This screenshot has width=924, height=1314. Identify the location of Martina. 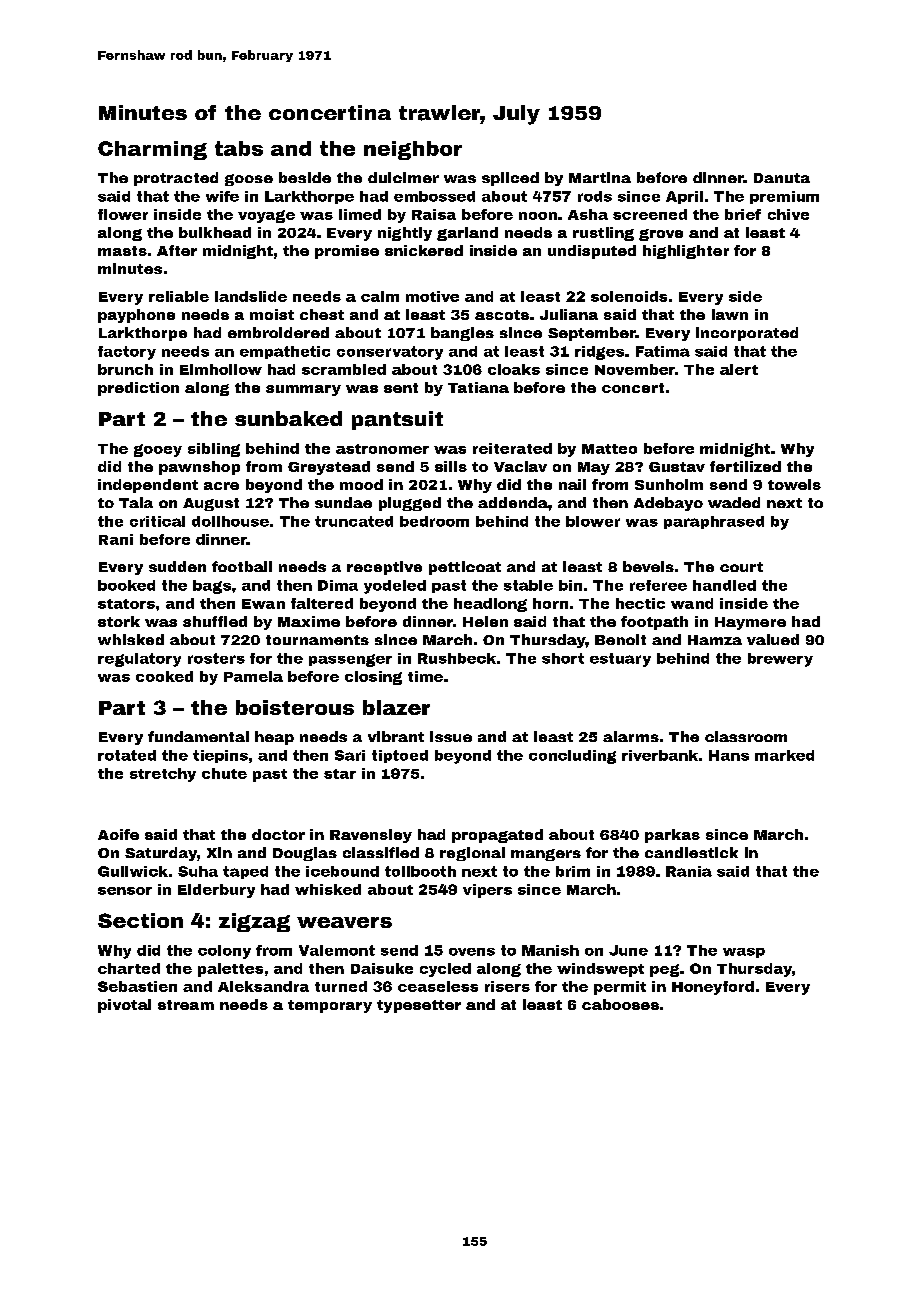
(600, 177).
